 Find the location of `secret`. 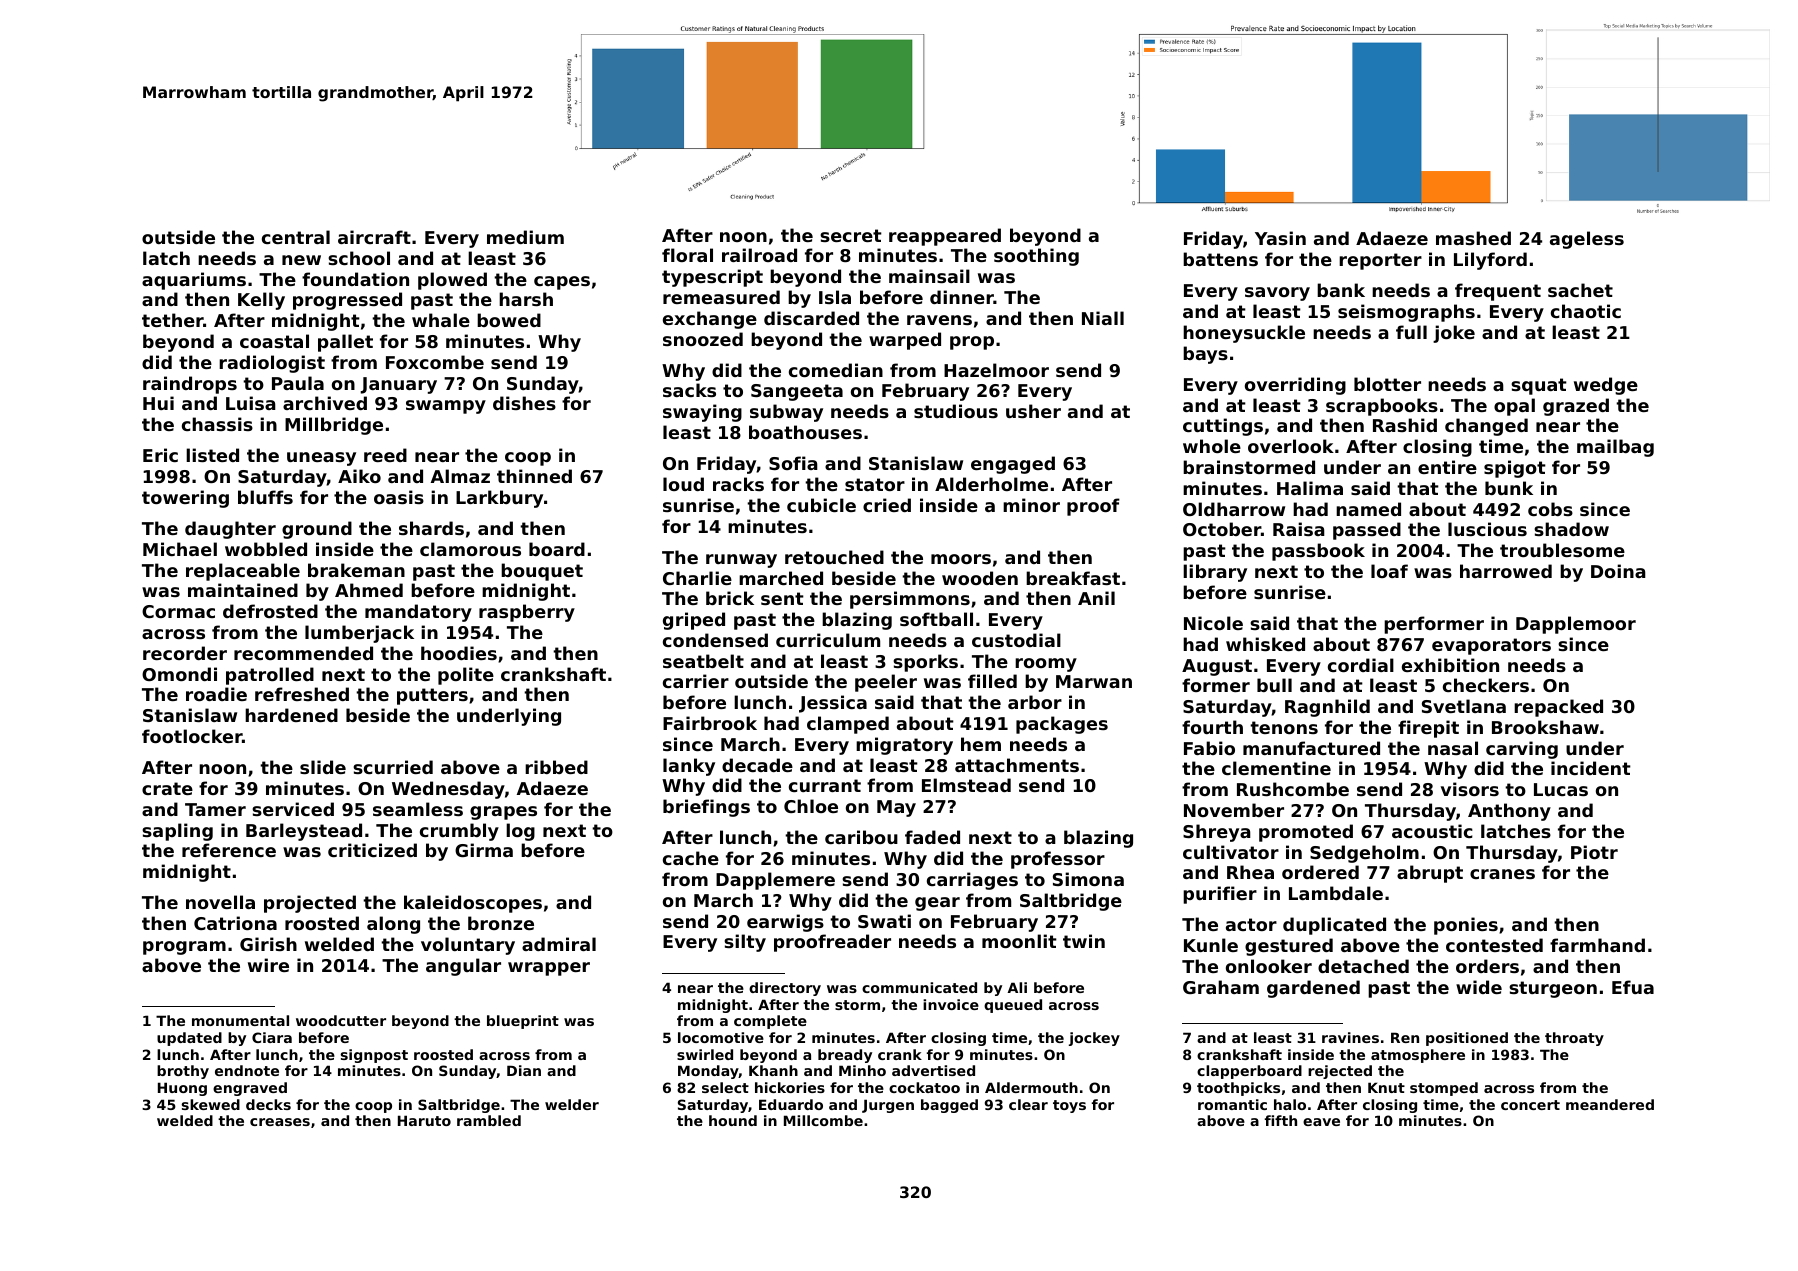

secret is located at coordinates (851, 235).
